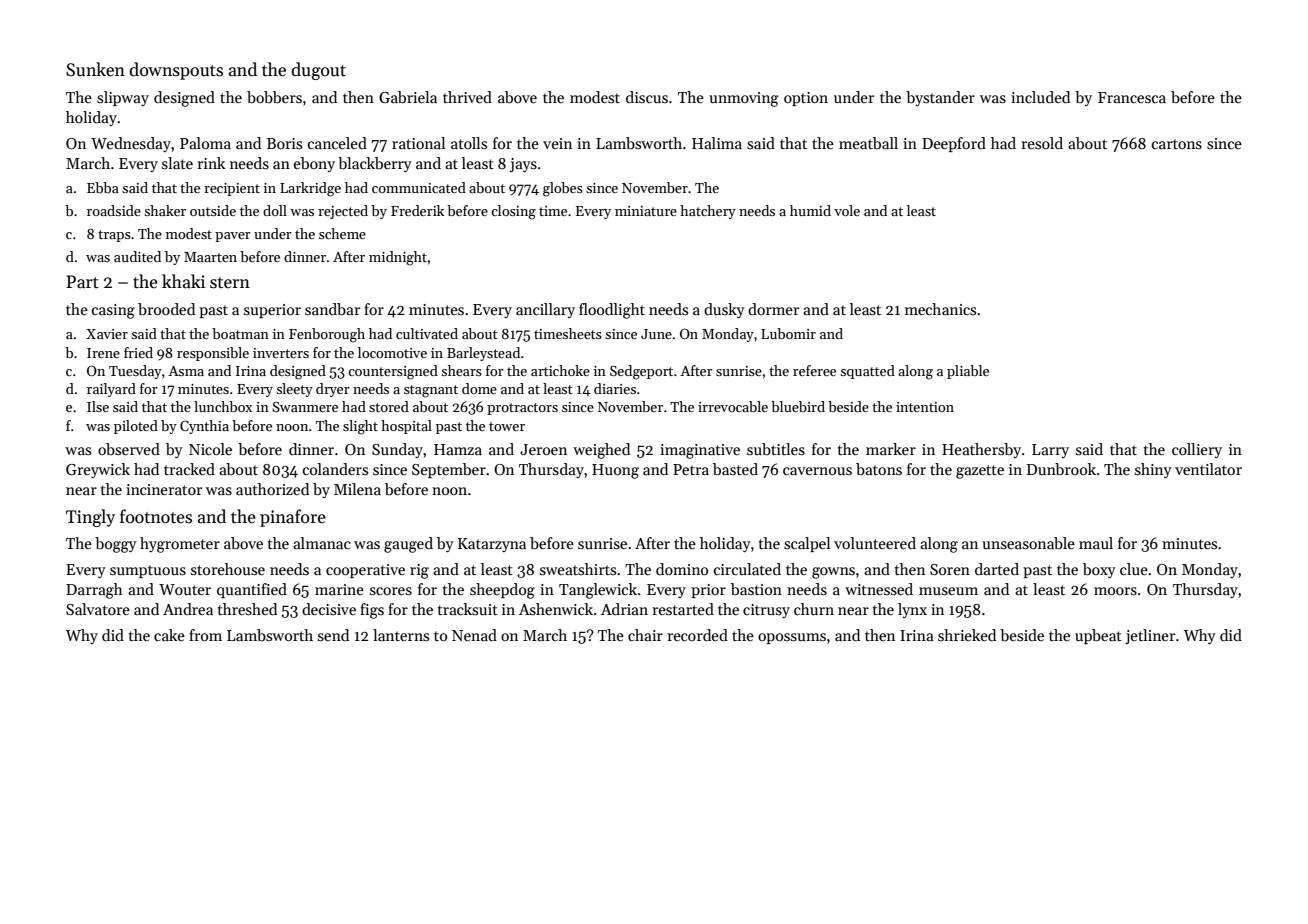  I want to click on basted, so click(735, 469).
